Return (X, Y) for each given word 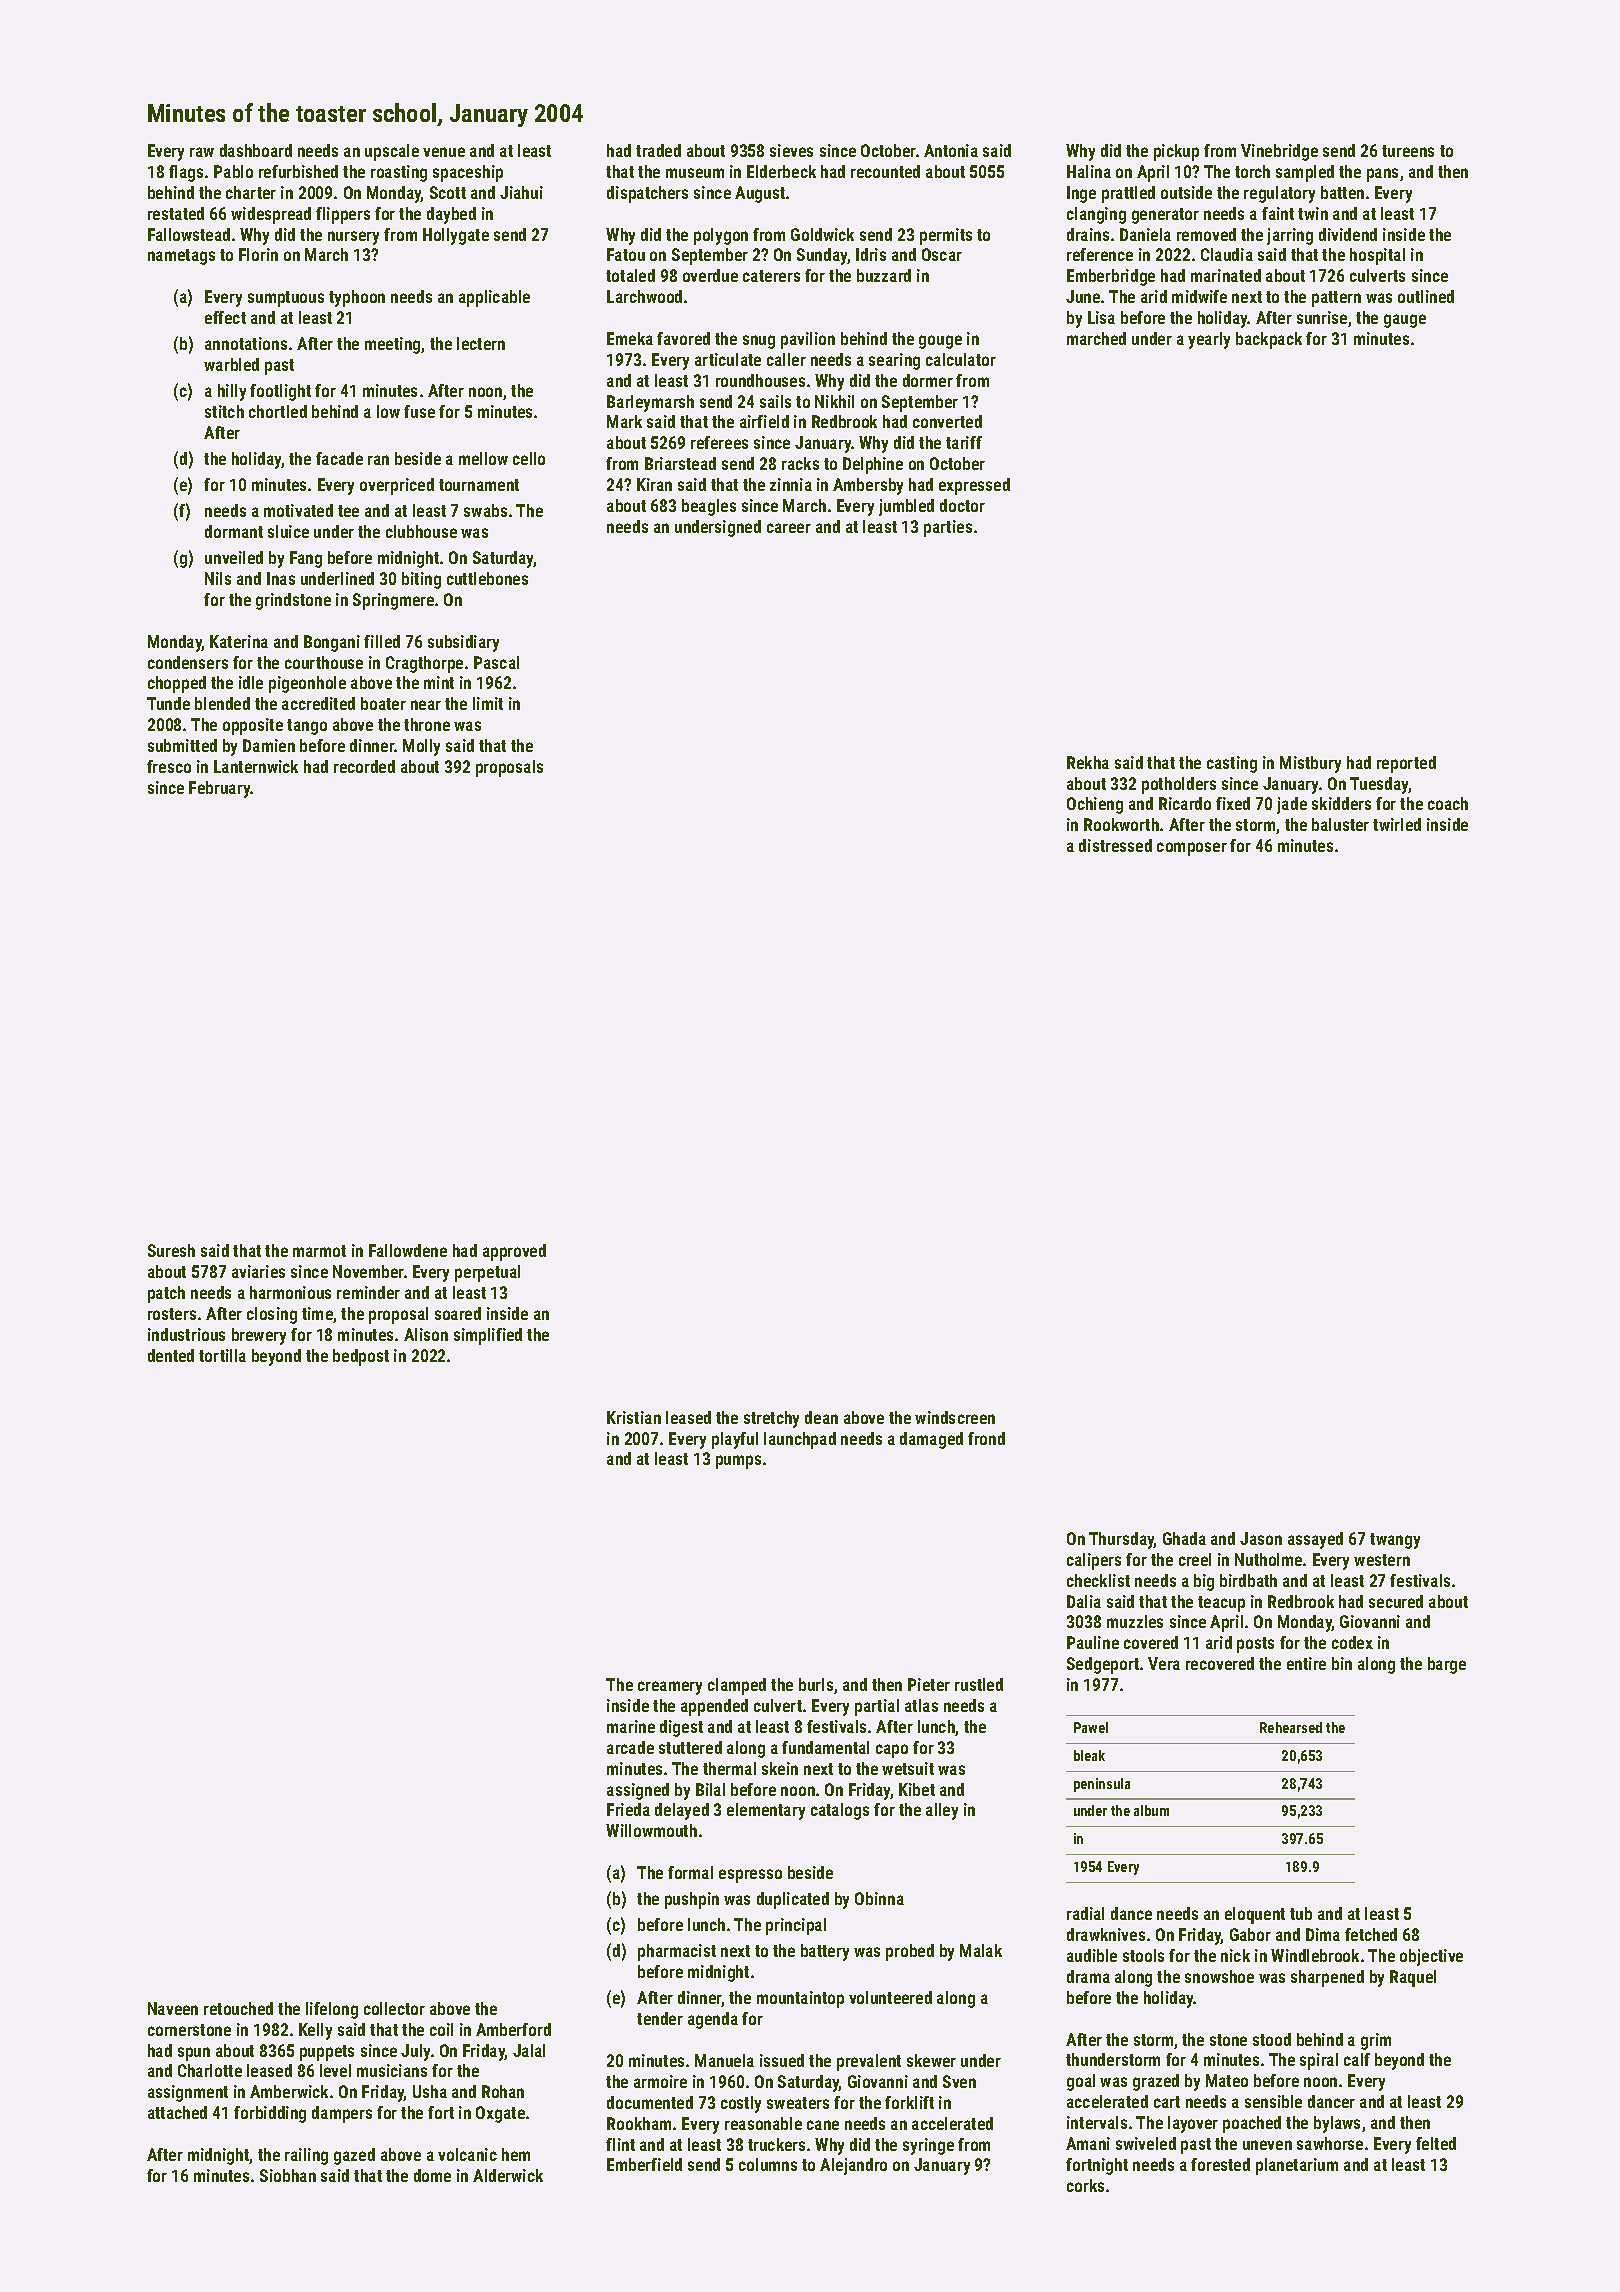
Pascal (496, 662)
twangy (1395, 1541)
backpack (1269, 340)
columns (768, 2164)
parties (948, 528)
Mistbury (1310, 764)
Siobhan (288, 2175)
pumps (738, 1462)
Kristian (634, 1417)
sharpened (1327, 1978)
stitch (224, 411)
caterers (771, 276)
